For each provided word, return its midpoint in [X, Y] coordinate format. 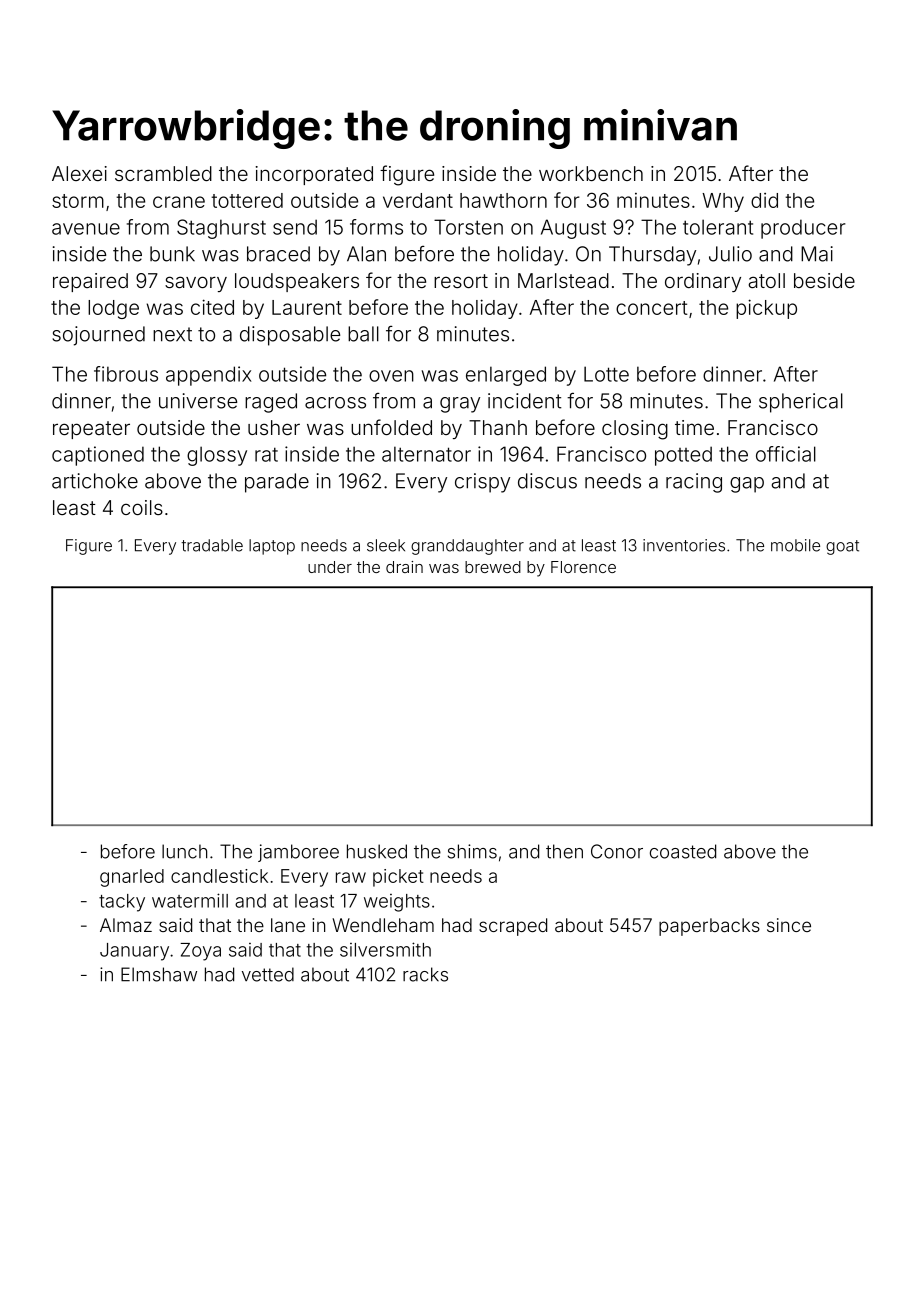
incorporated [314, 175]
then [564, 851]
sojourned [98, 336]
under [330, 567]
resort [461, 281]
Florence [583, 567]
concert [652, 308]
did [764, 200]
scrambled [163, 173]
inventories [684, 545]
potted [683, 456]
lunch [184, 851]
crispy [482, 483]
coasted [683, 851]
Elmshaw [159, 974]
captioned [98, 456]
